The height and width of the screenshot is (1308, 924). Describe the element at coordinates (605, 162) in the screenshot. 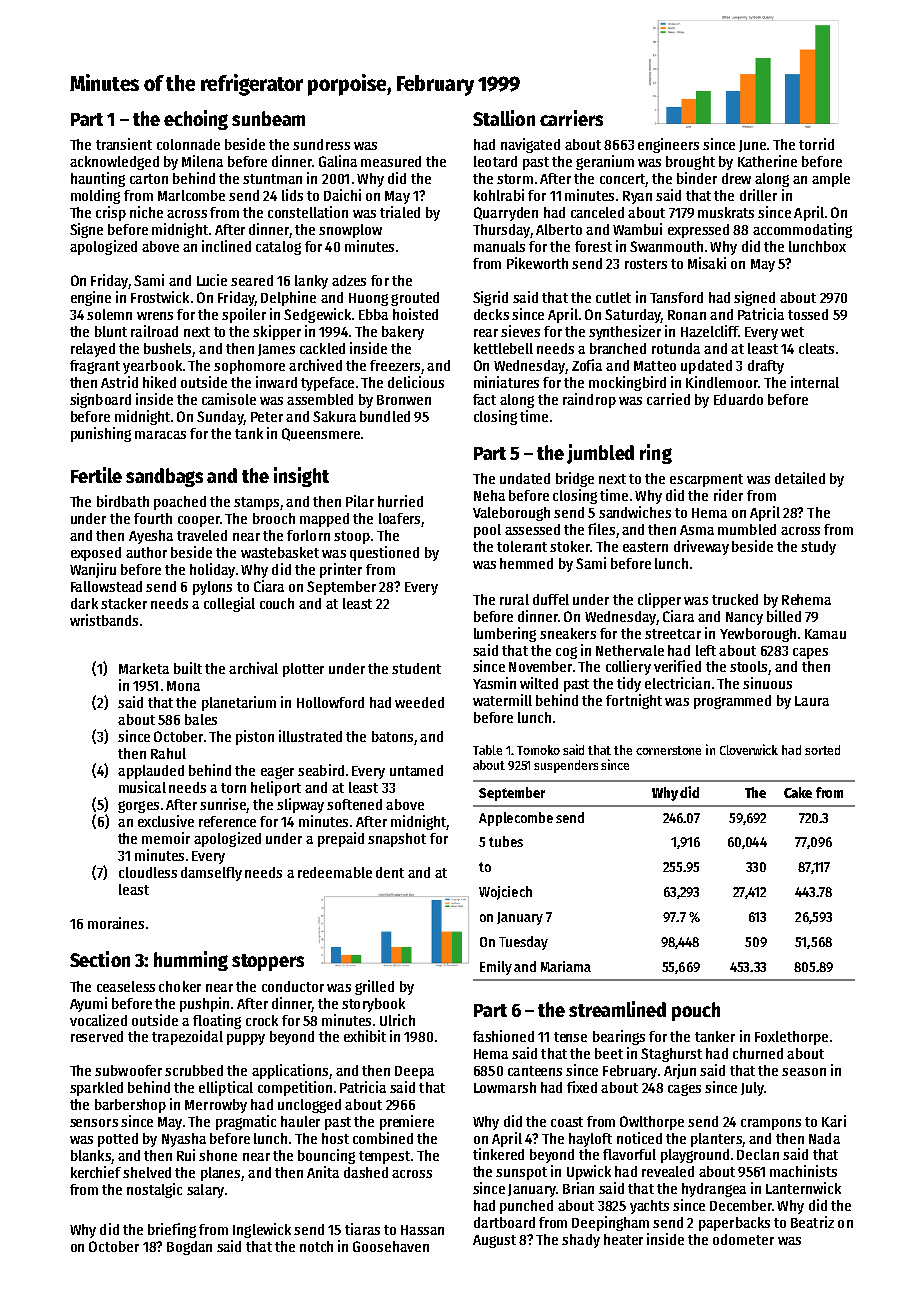

I see `geranium` at that location.
